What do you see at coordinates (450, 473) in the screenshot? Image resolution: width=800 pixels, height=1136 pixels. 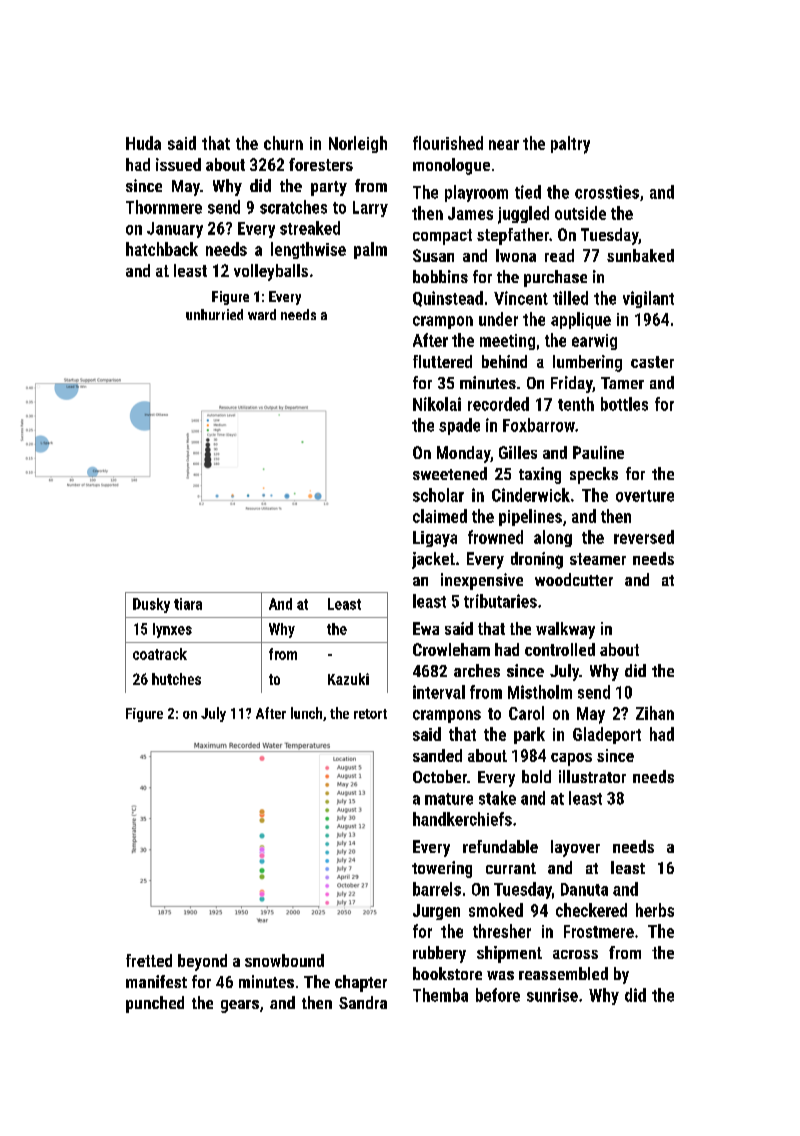 I see `sweetened` at bounding box center [450, 473].
